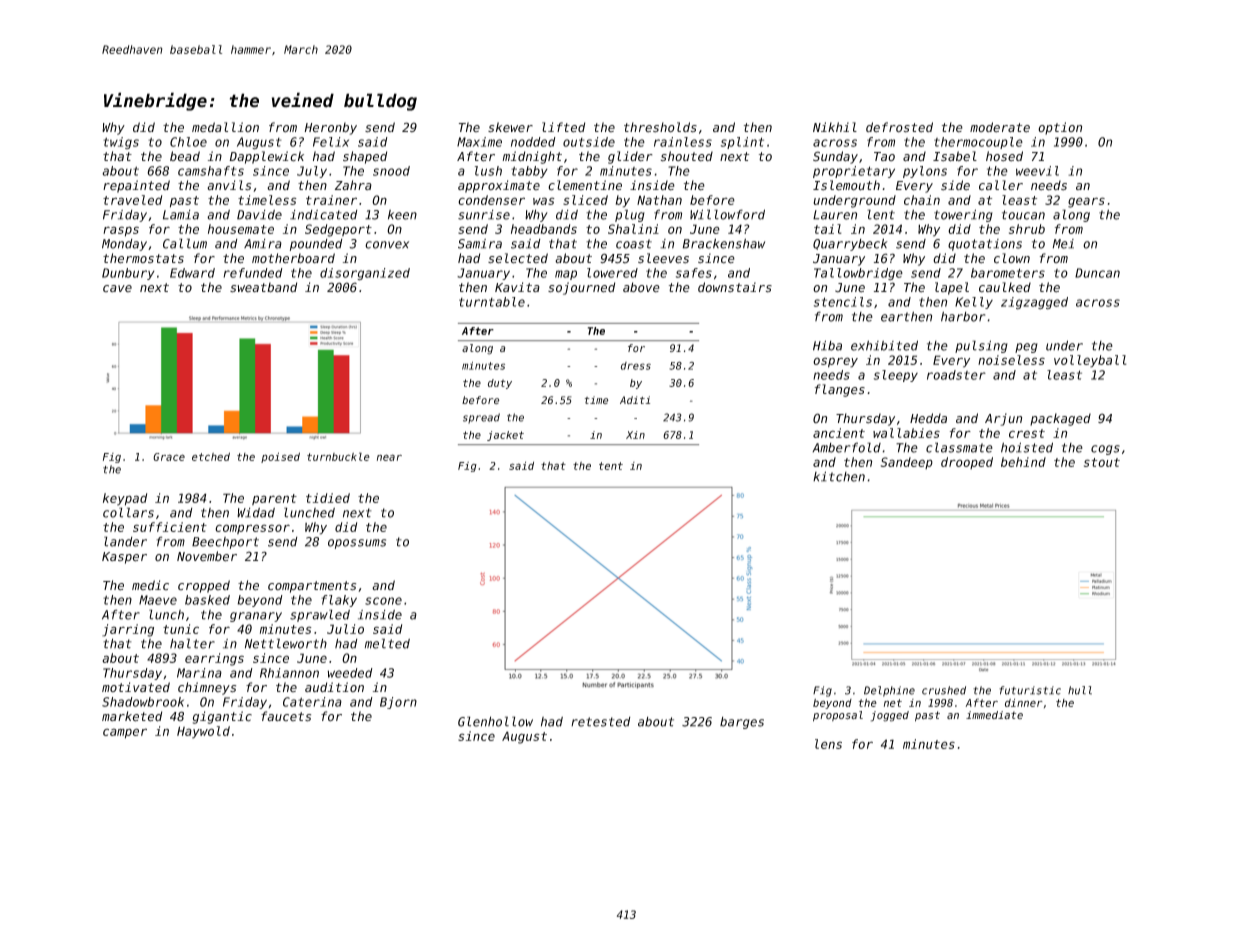  Describe the element at coordinates (839, 433) in the document. I see `ancient` at that location.
